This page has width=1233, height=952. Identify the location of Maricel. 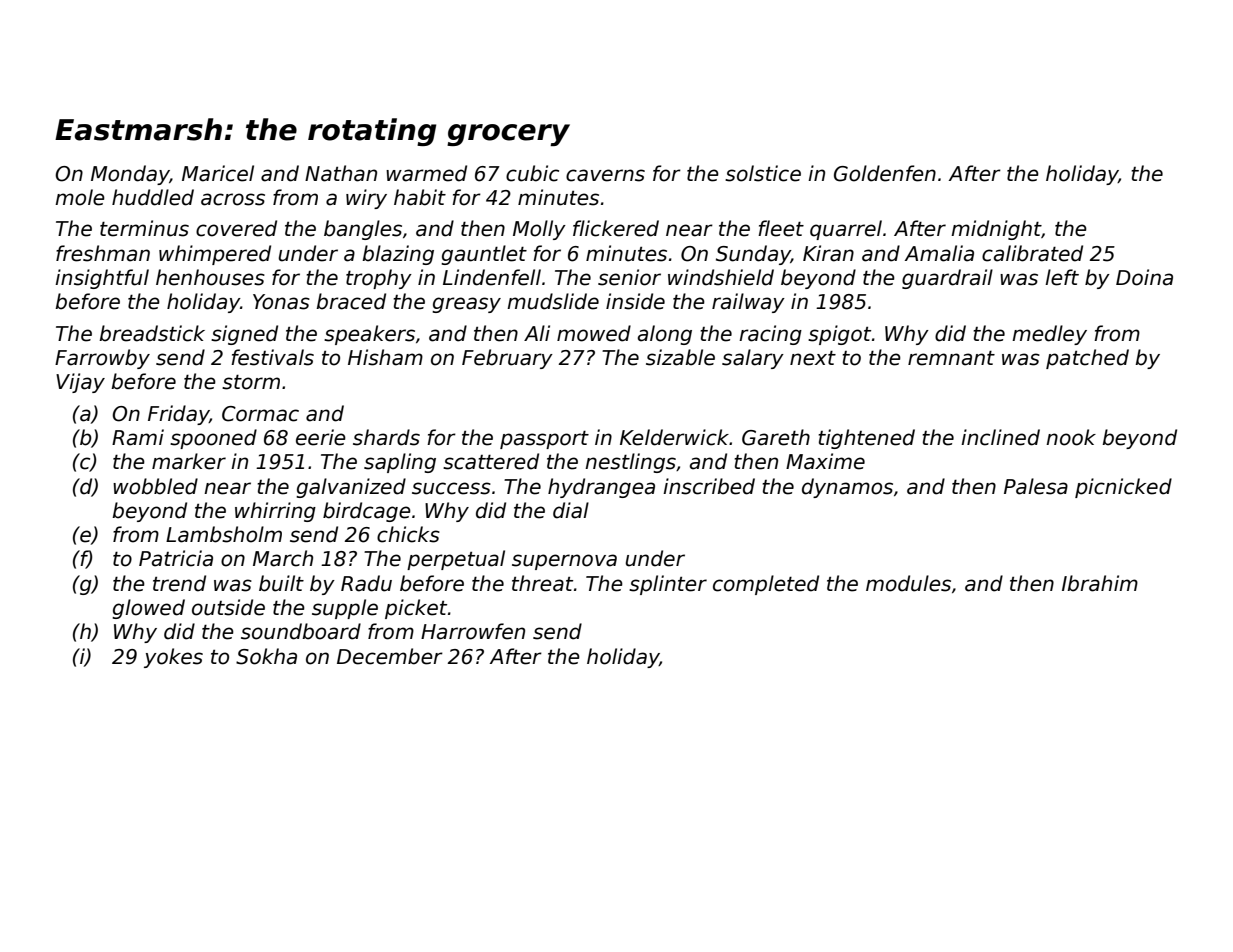
(218, 173).
